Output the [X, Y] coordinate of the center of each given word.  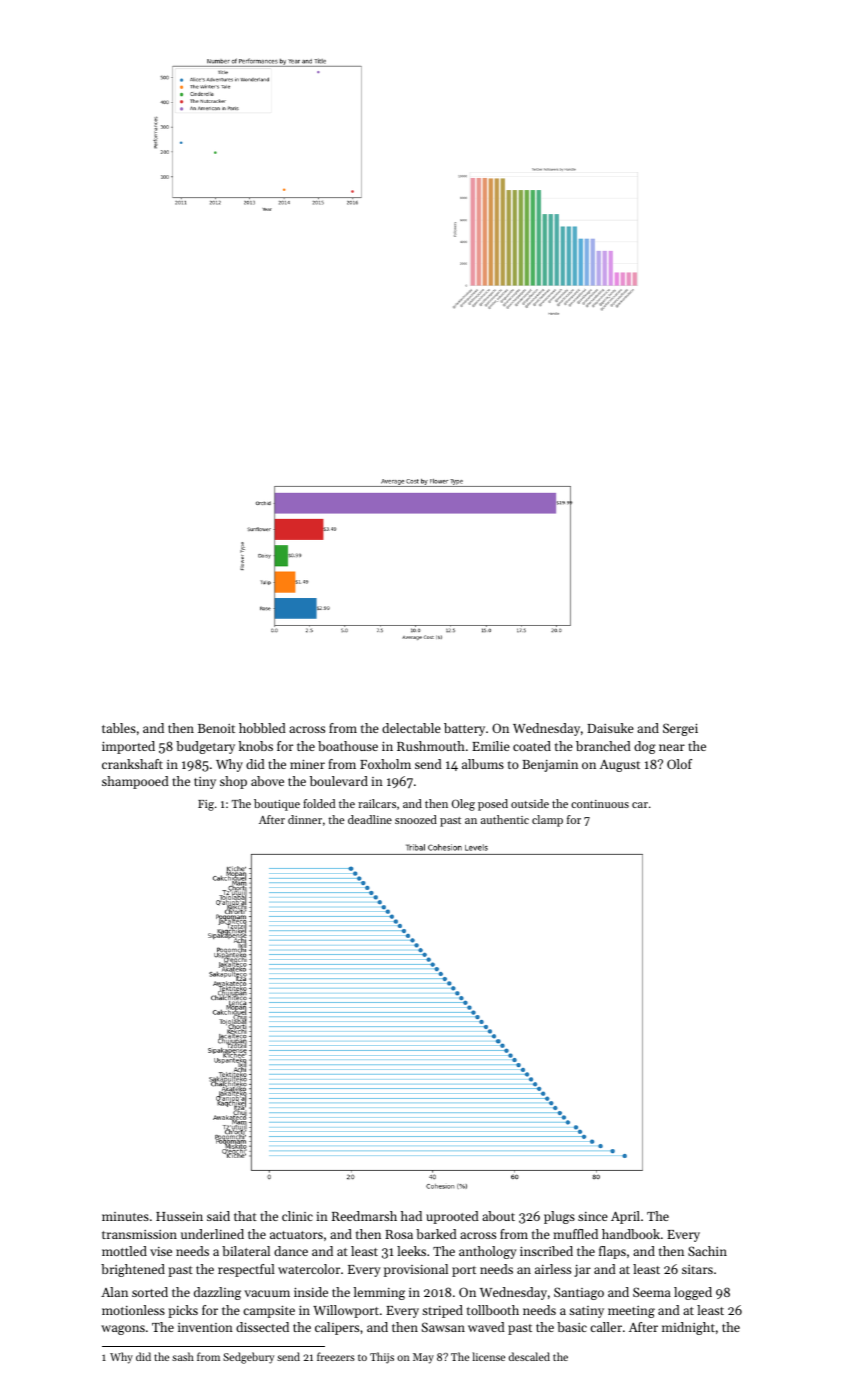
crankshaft [132, 764]
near [672, 747]
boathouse [348, 746]
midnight [688, 1328]
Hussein [179, 1216]
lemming [379, 1293]
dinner [305, 819]
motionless [133, 1310]
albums [483, 764]
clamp [547, 821]
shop [233, 782]
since [593, 1216]
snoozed [416, 819]
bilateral [246, 1251]
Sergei [680, 729]
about [498, 1216]
